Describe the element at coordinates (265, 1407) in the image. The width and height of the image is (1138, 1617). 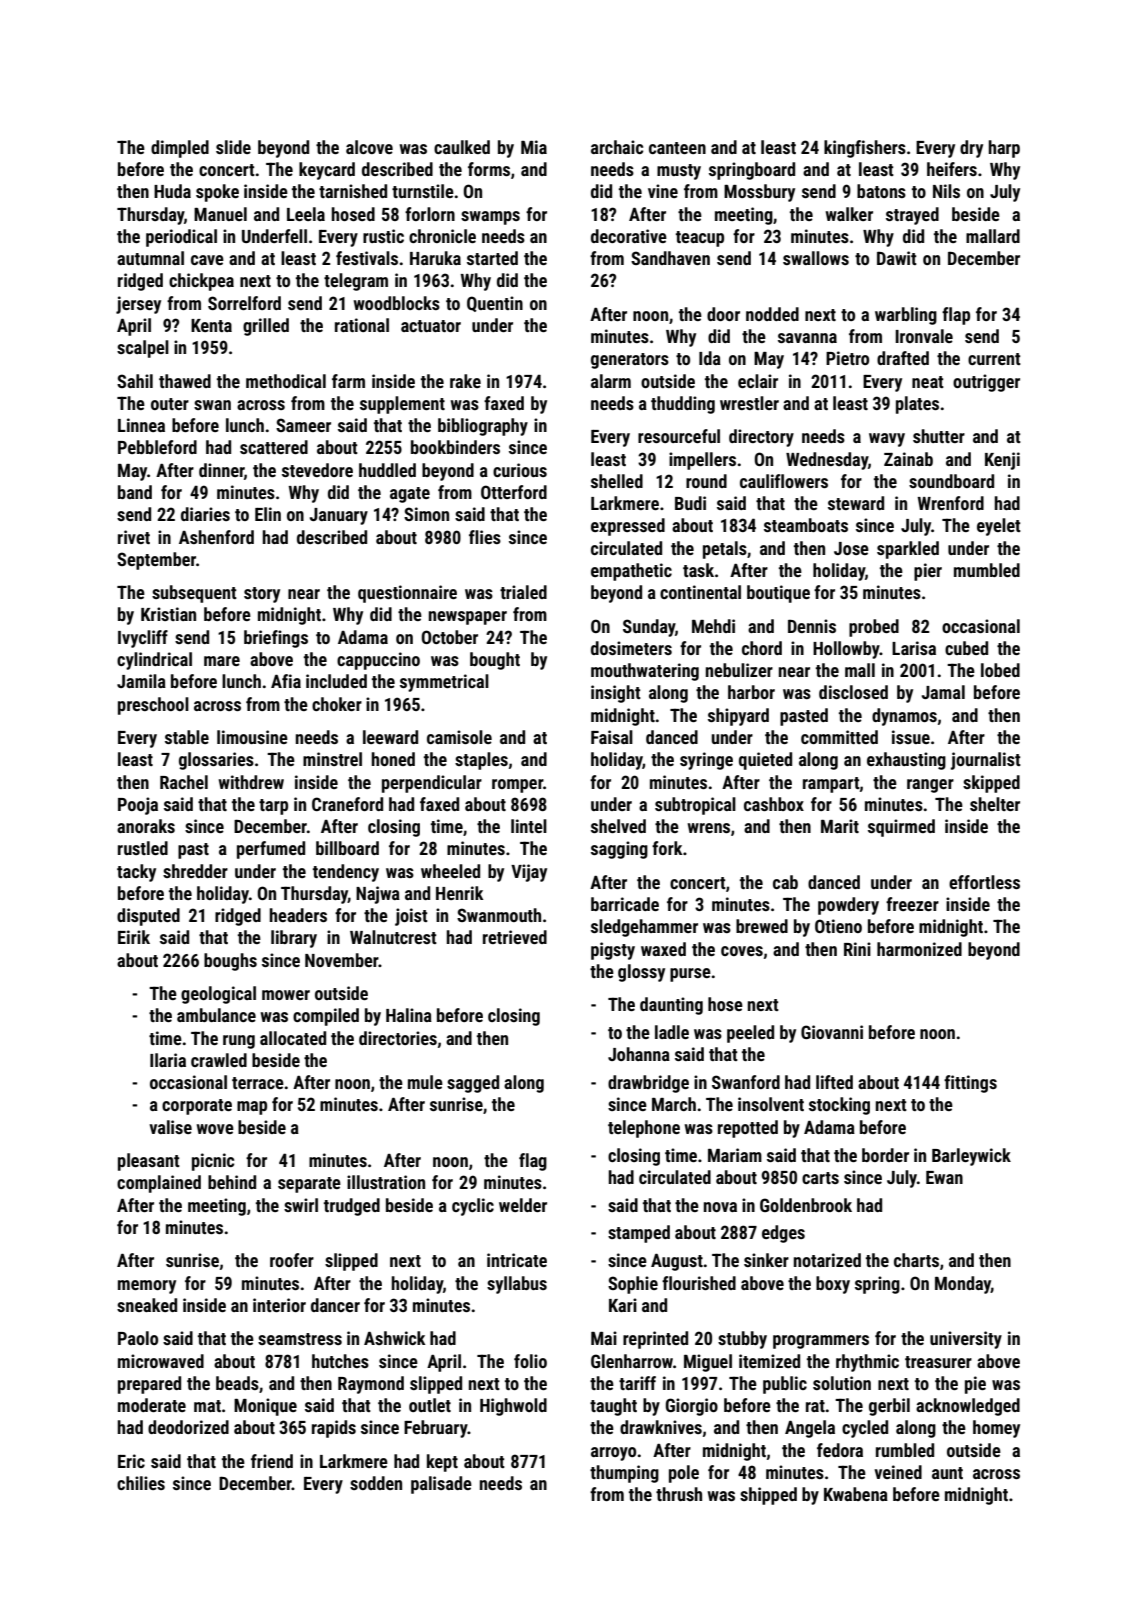
I see `Monique` at that location.
